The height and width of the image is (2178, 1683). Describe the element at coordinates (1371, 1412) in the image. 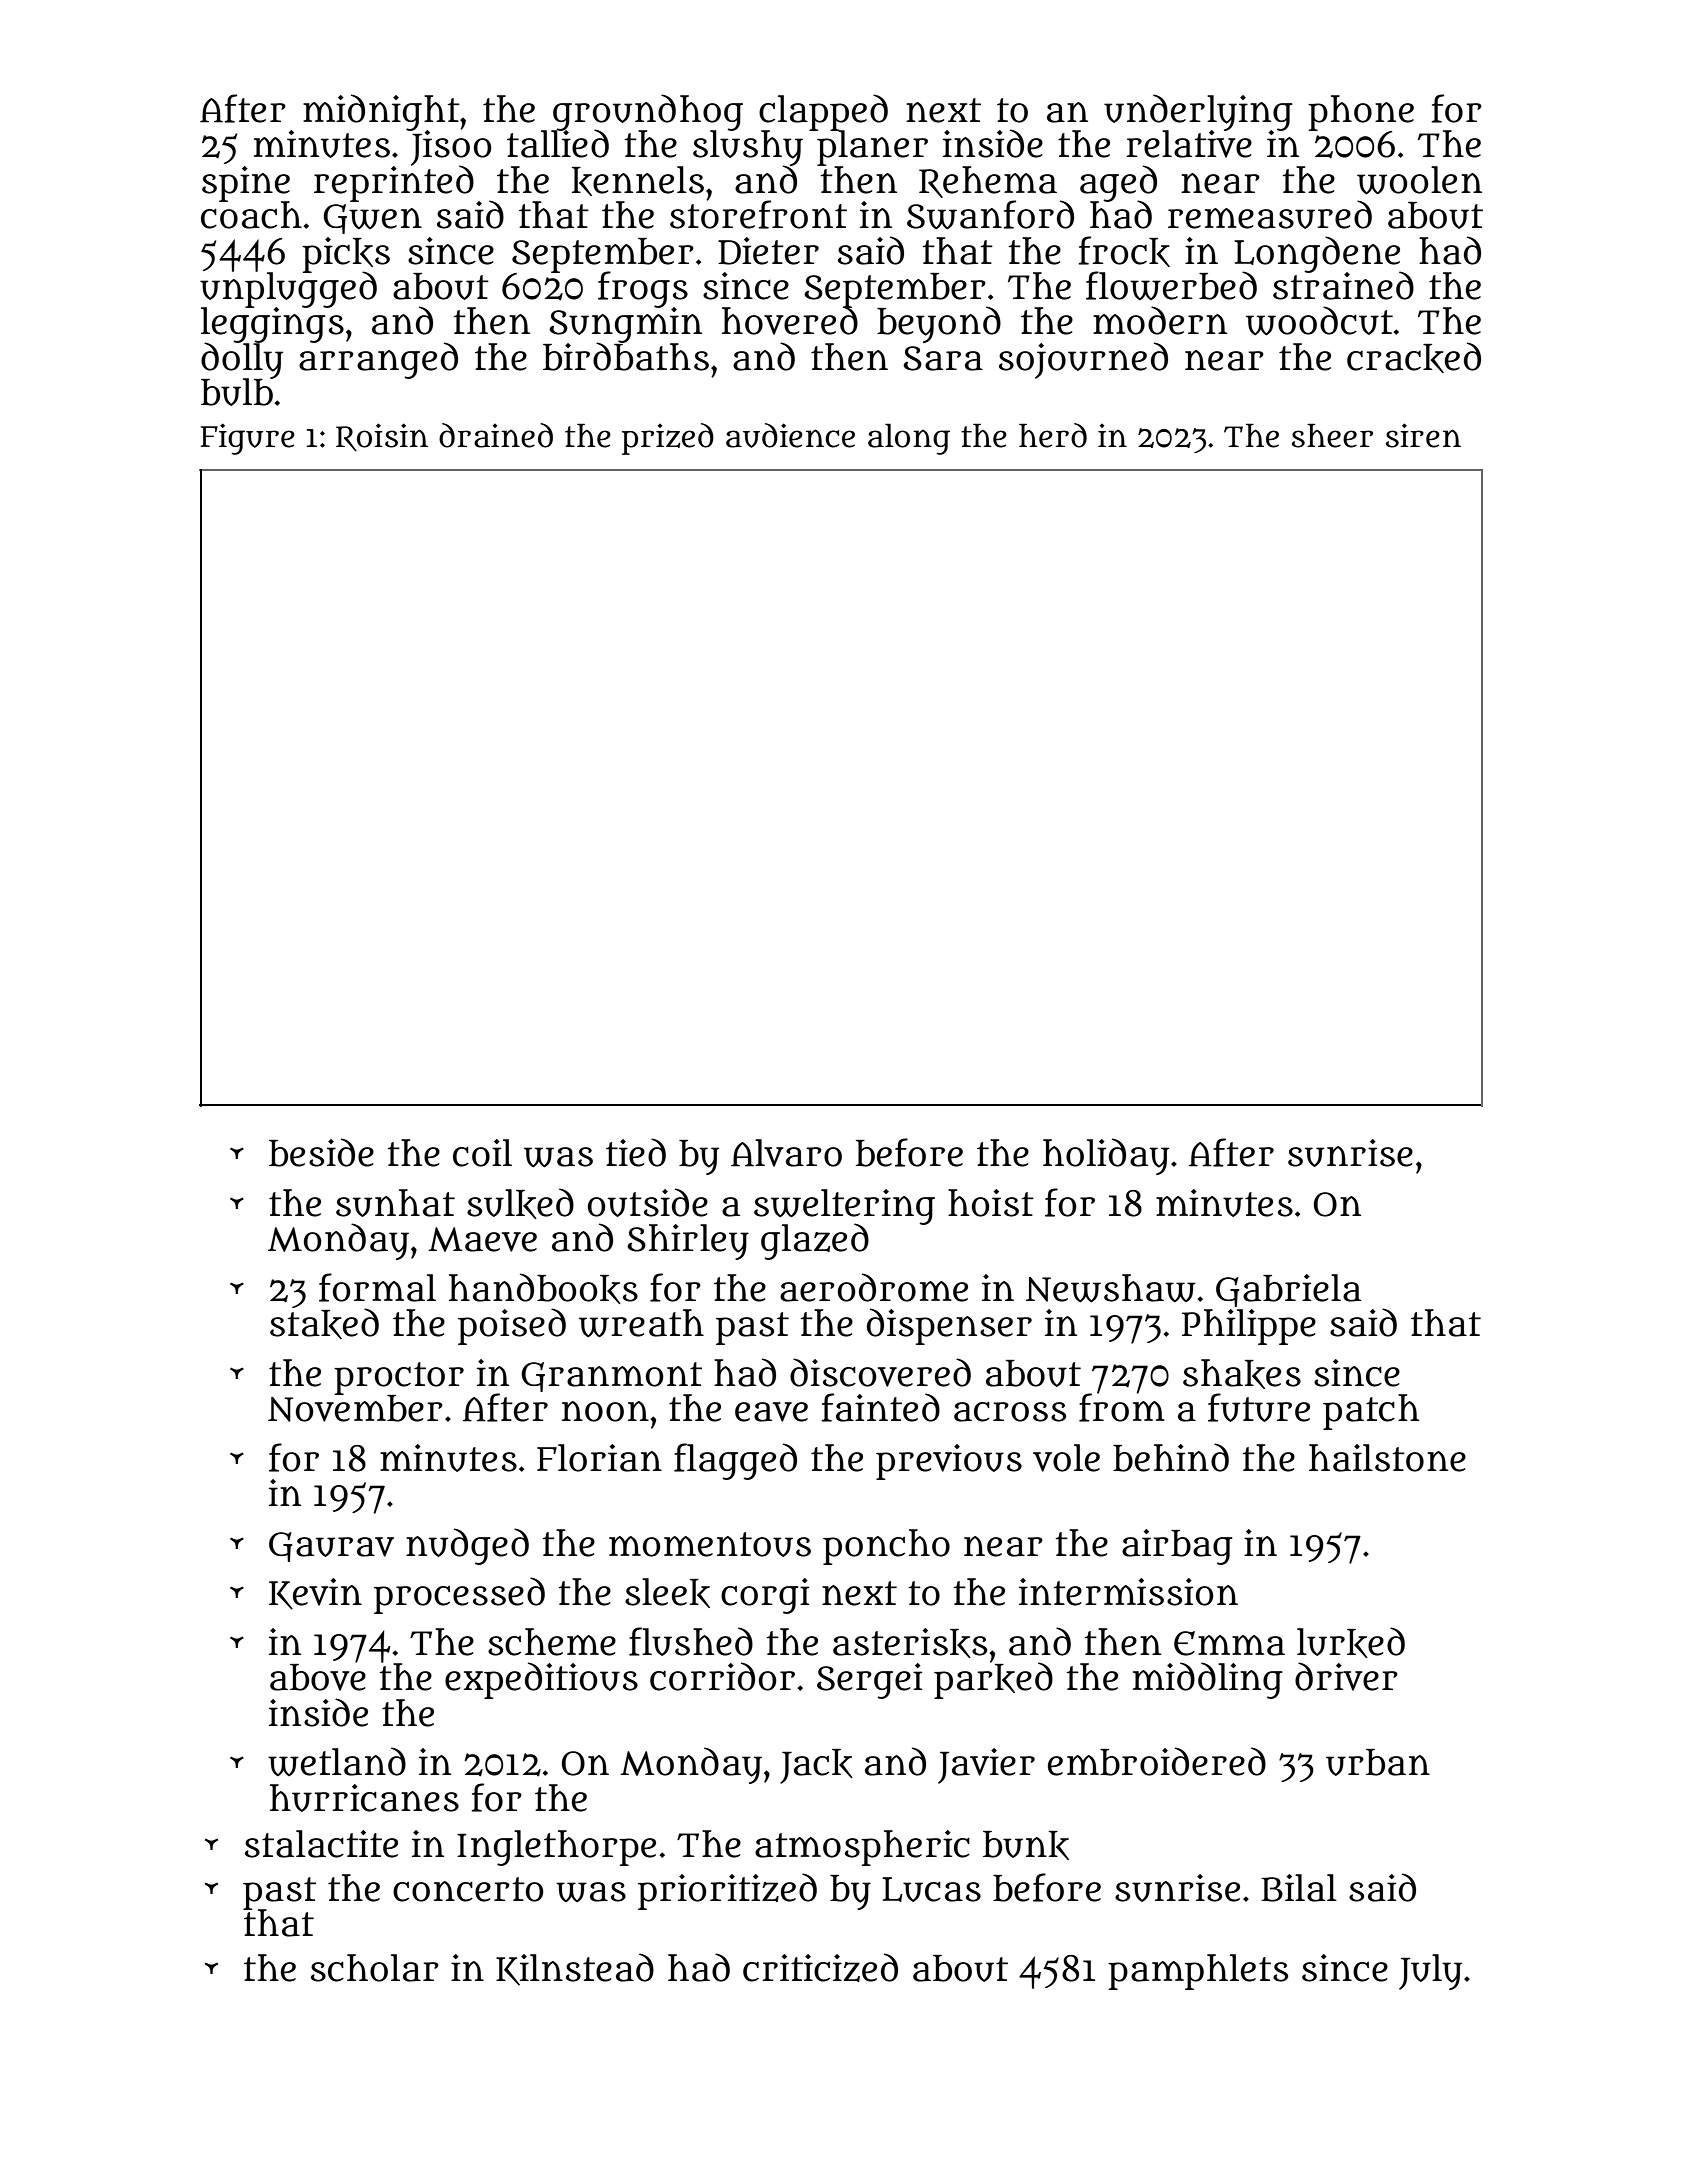

I see `patch` at that location.
